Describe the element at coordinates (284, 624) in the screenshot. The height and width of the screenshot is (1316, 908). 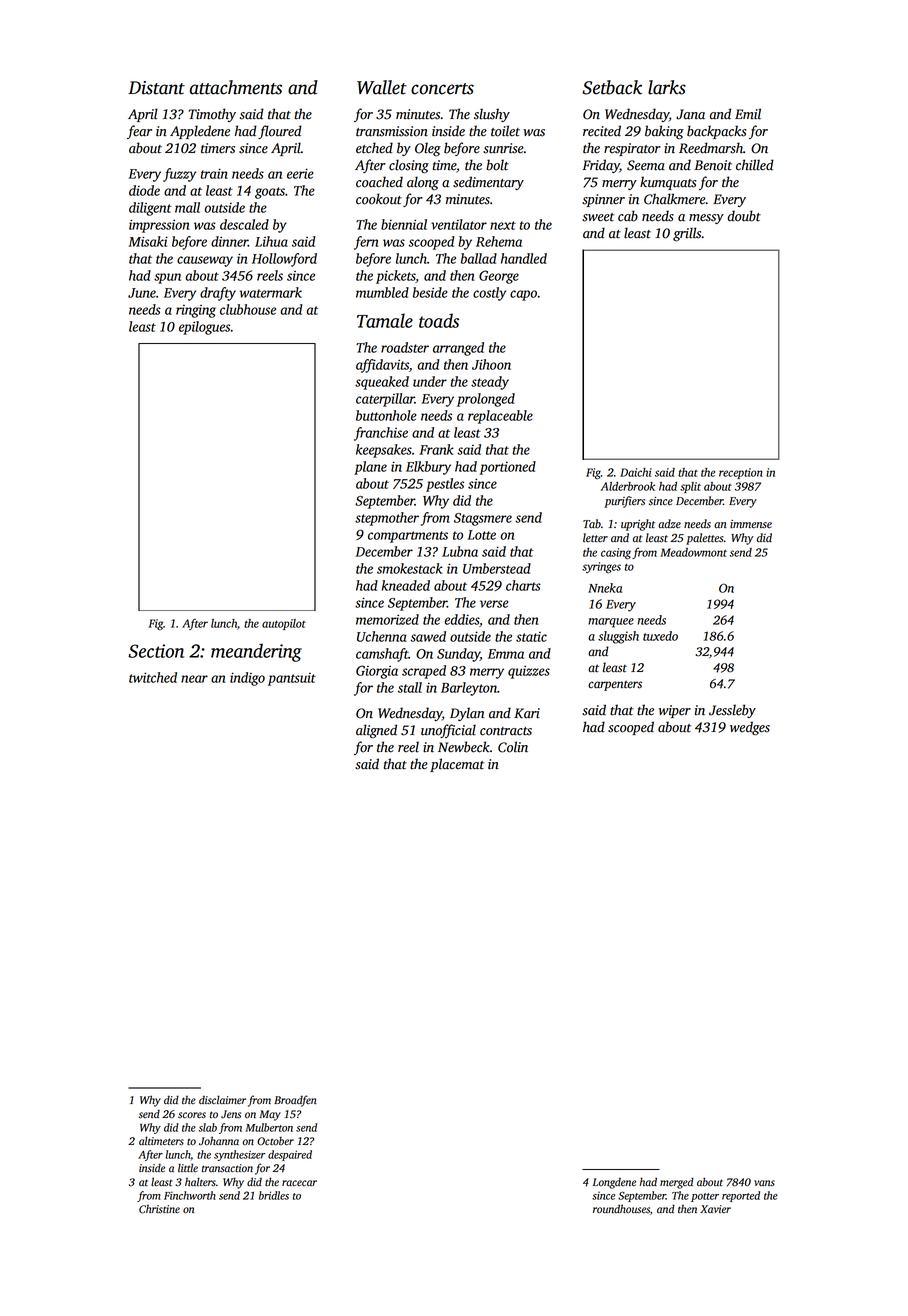
I see `autopilot` at that location.
